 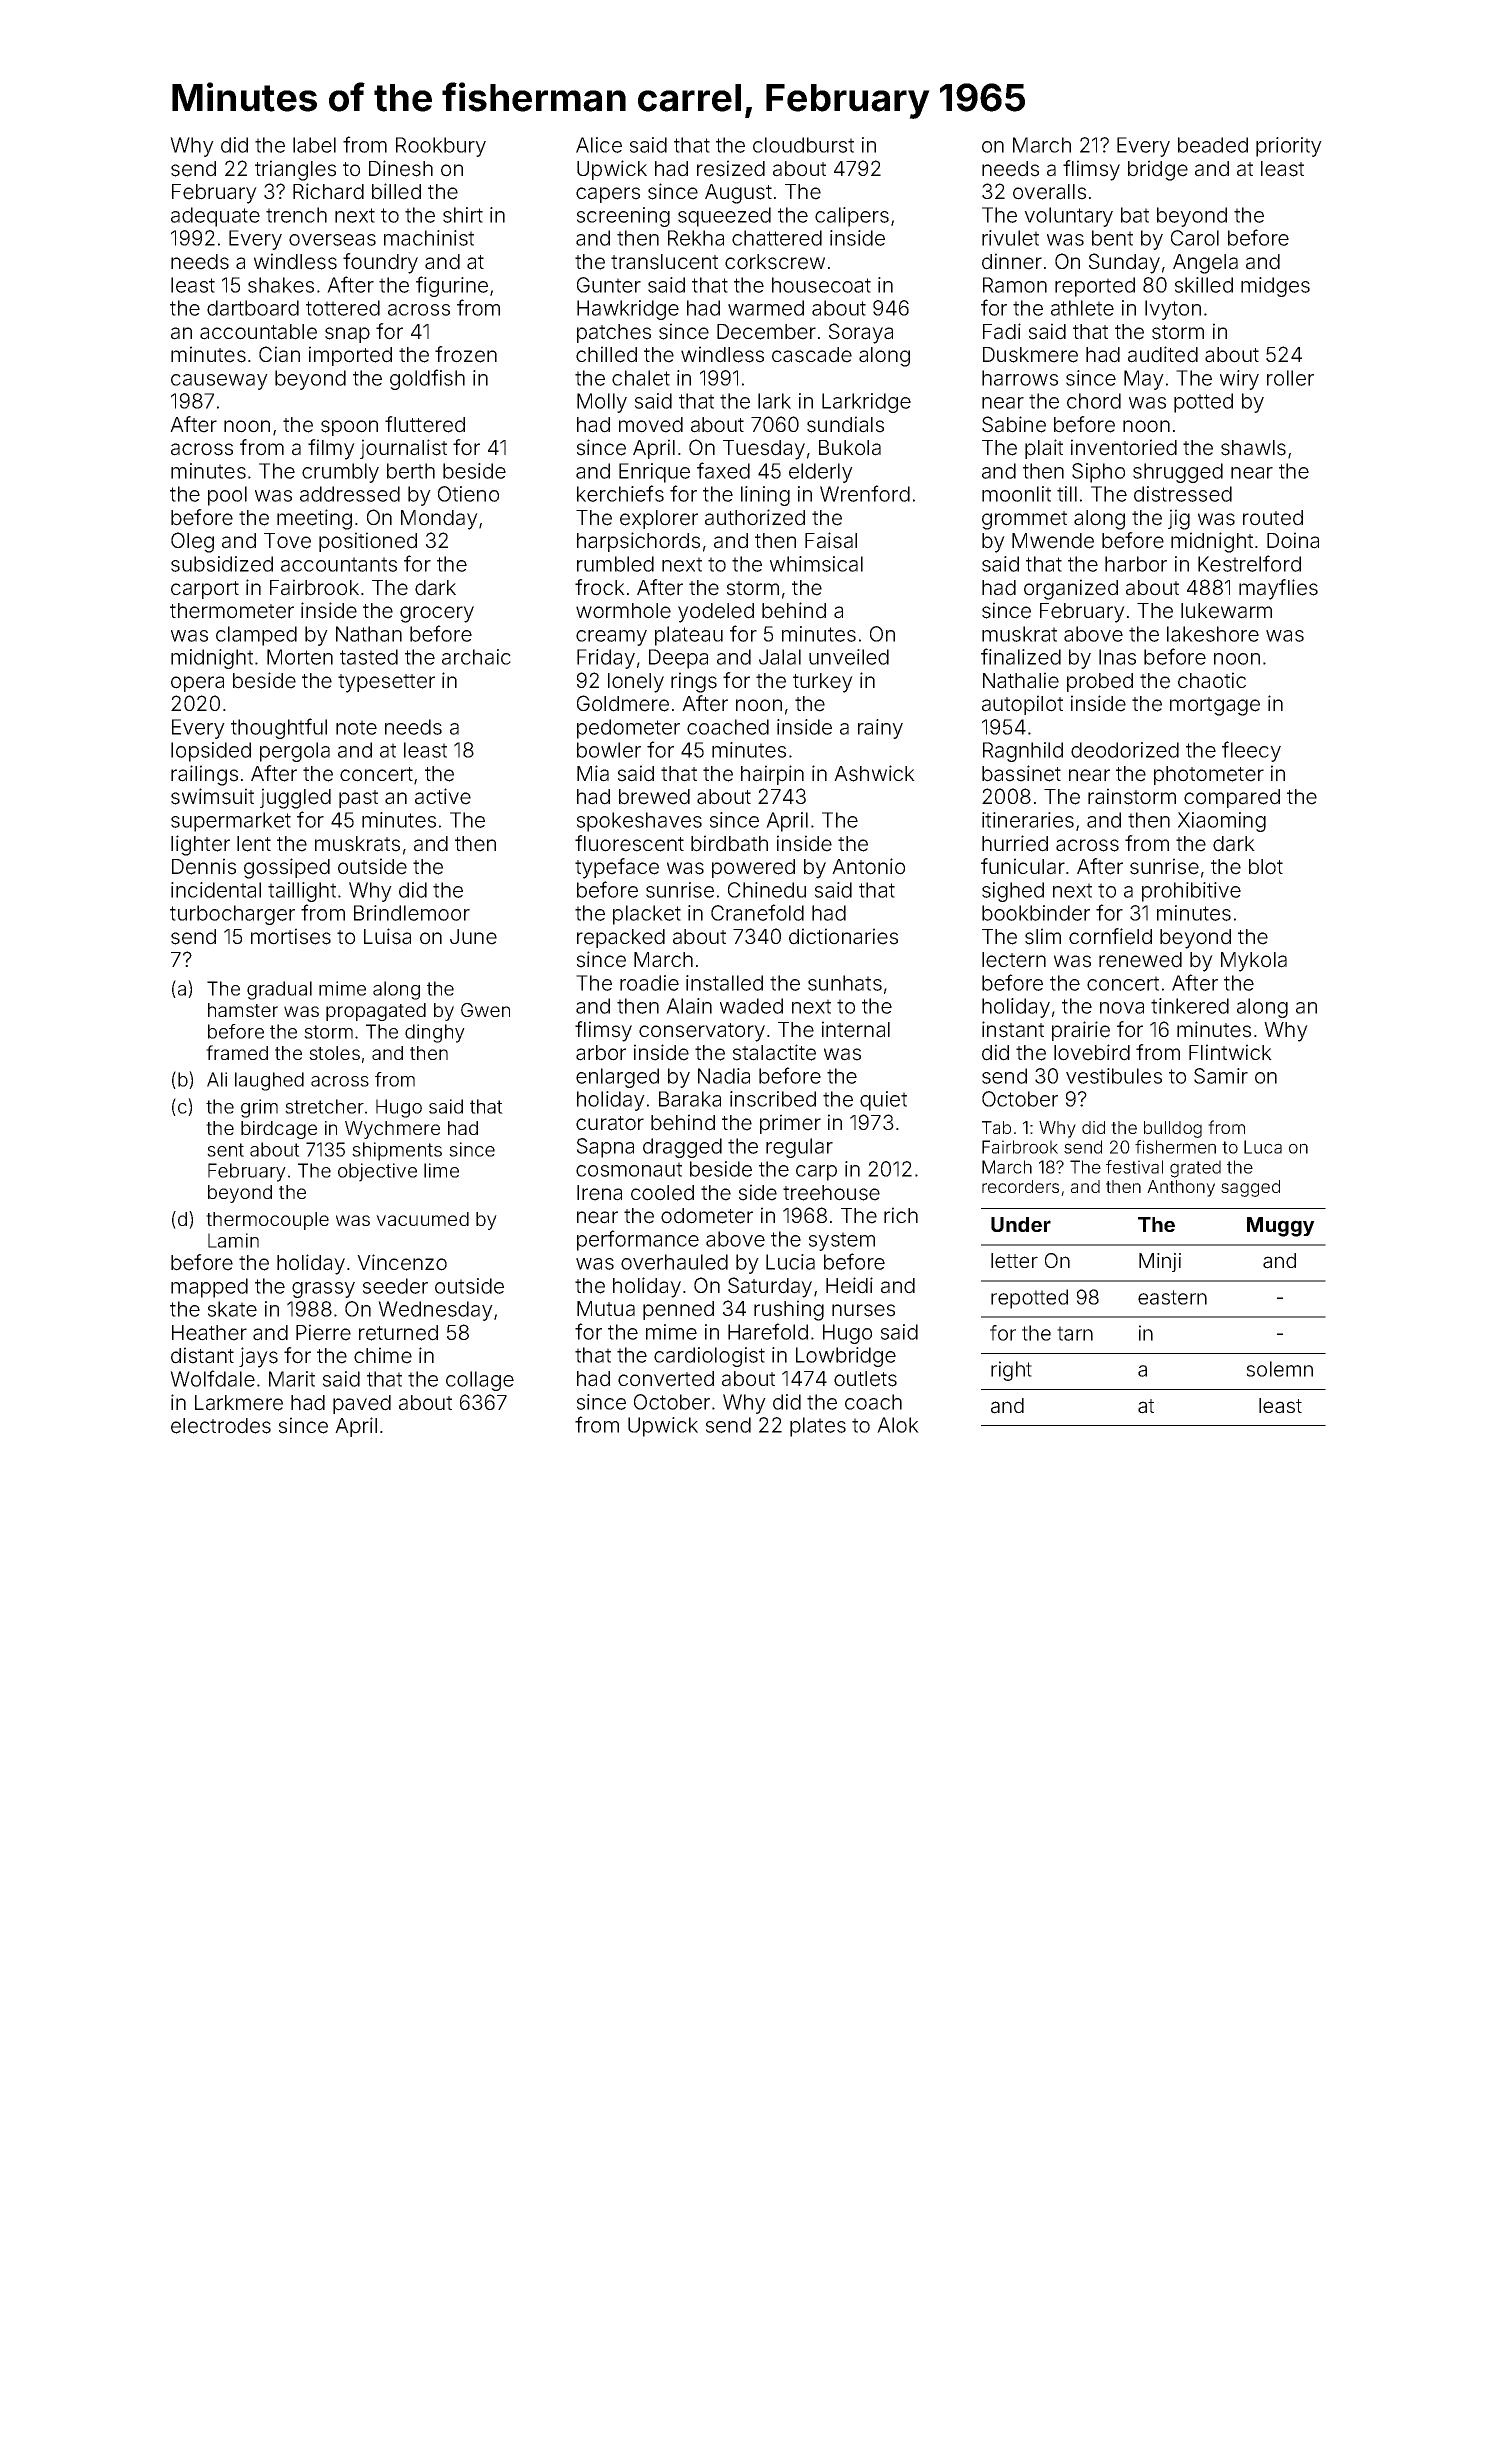 I want to click on Wychmere, so click(x=392, y=1130).
